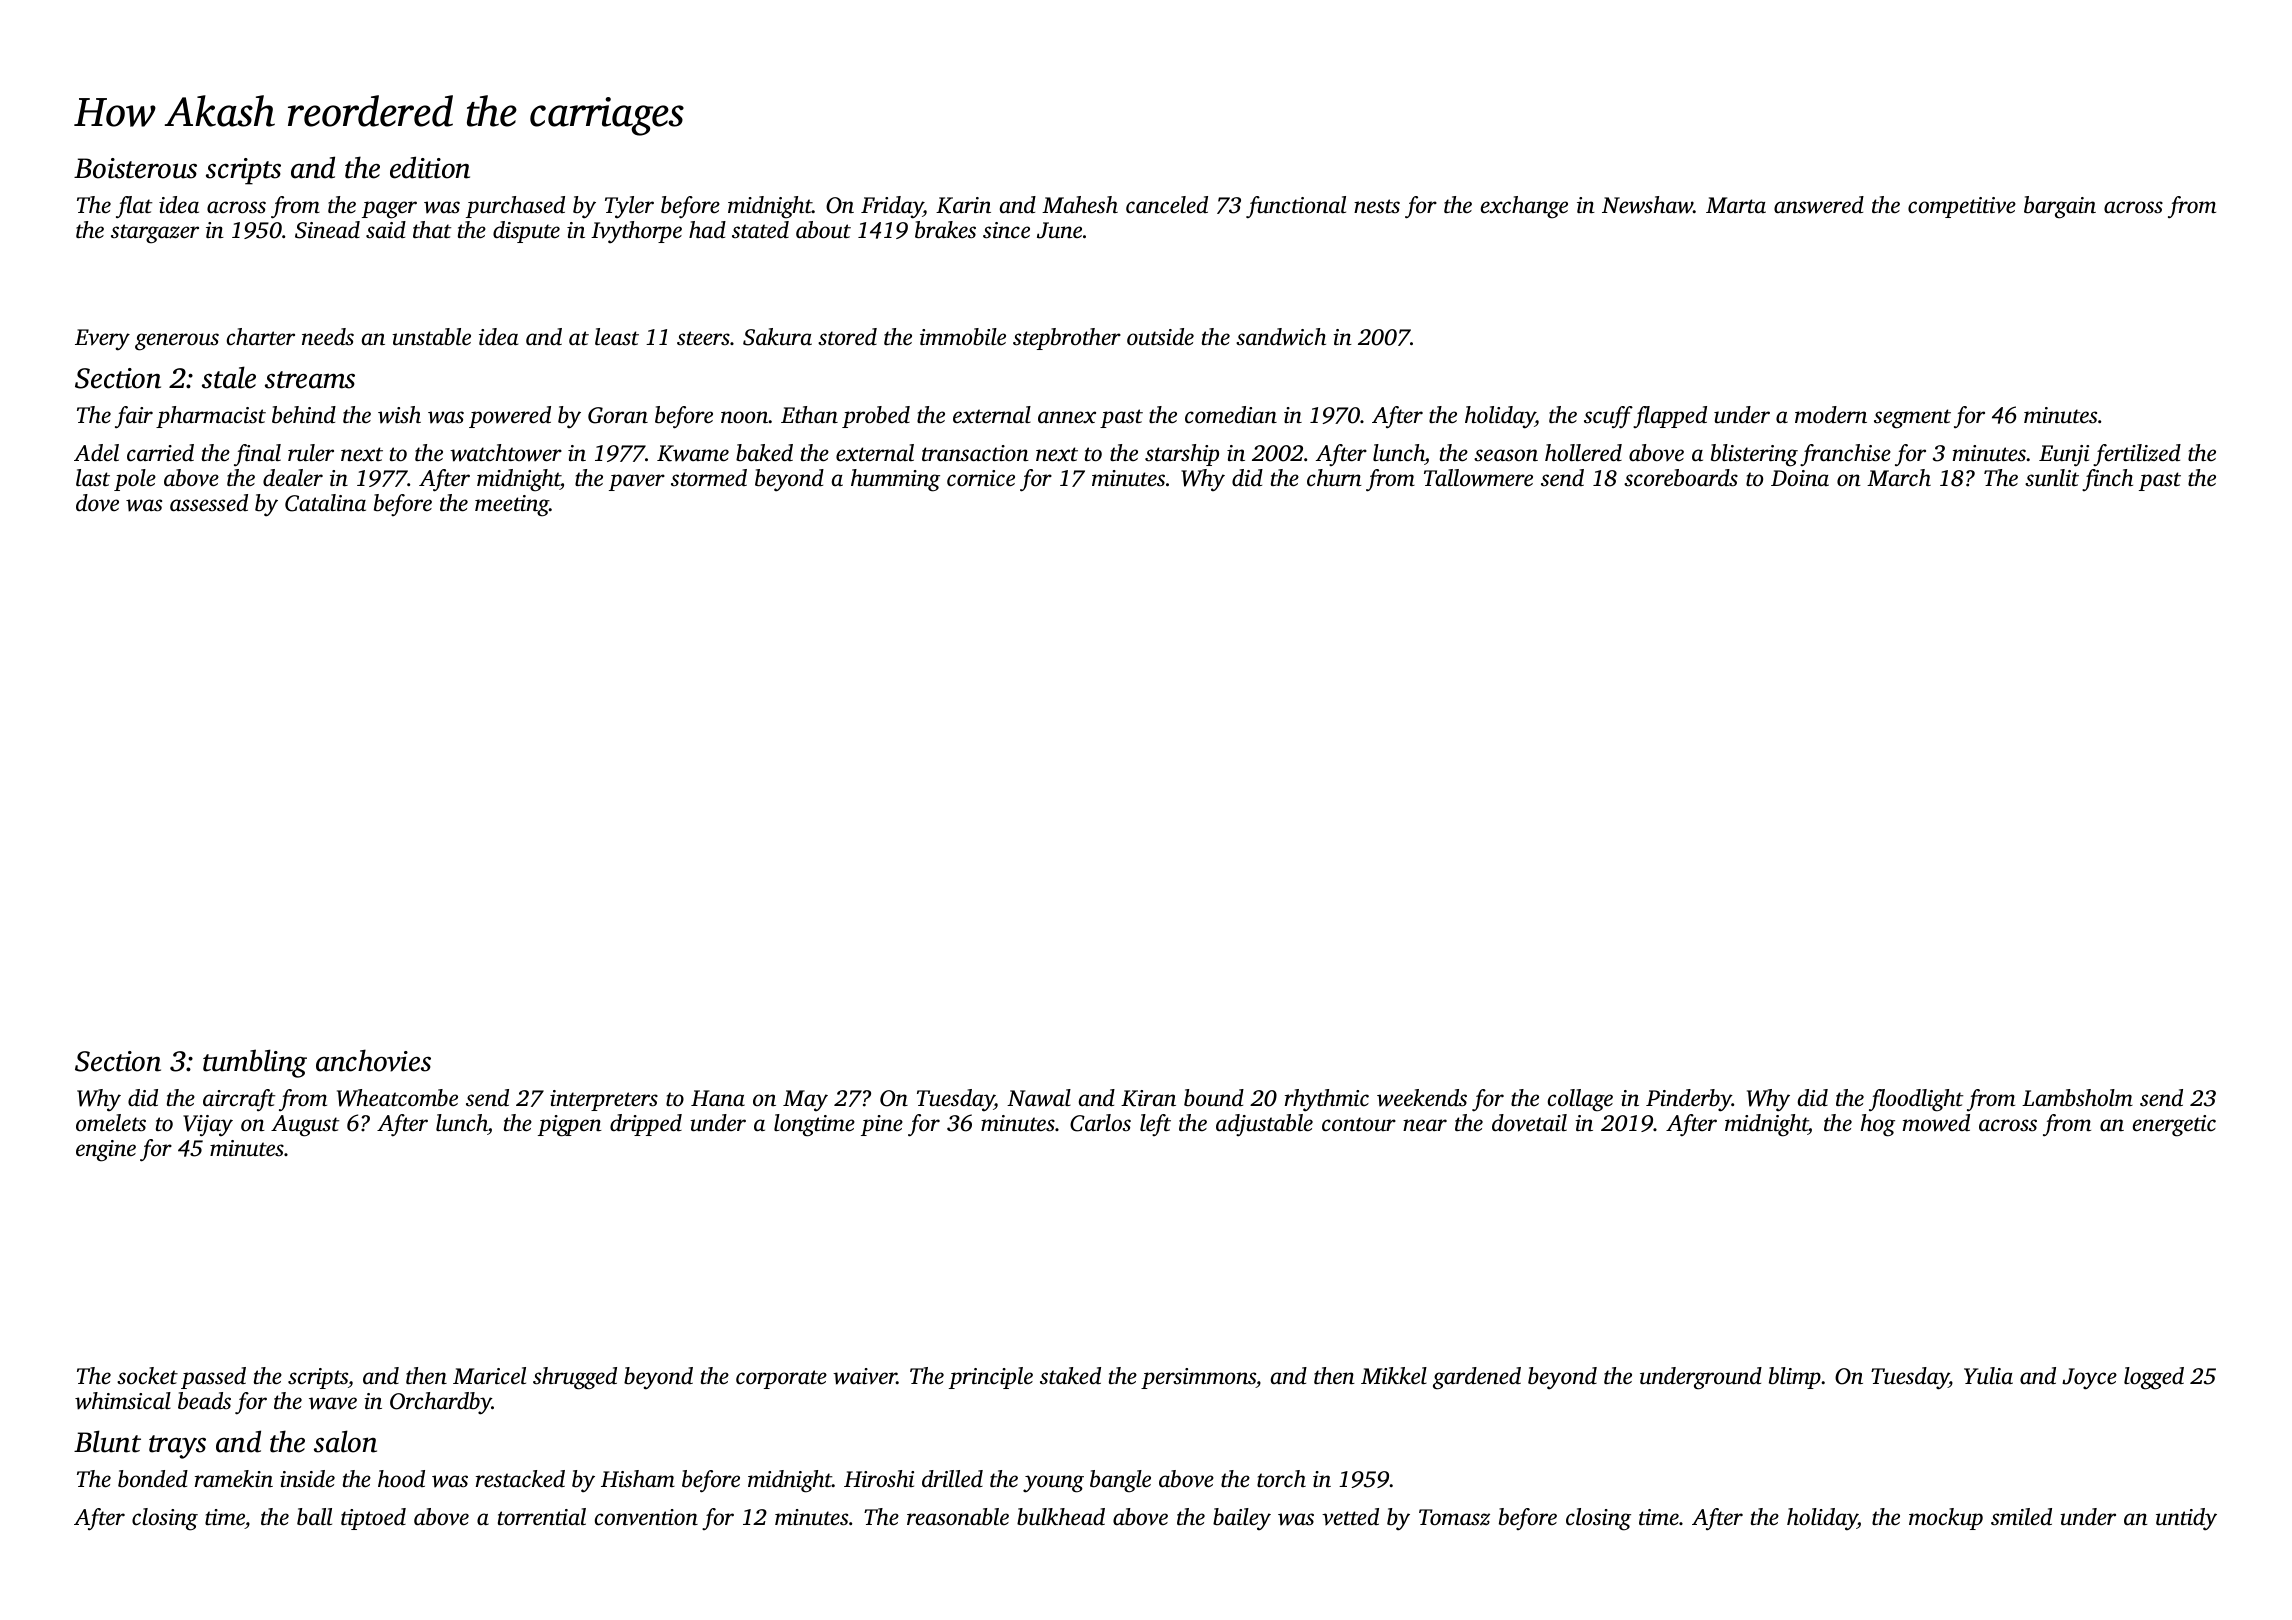 Image resolution: width=2292 pixels, height=1620 pixels. Describe the element at coordinates (209, 503) in the screenshot. I see `assessed` at that location.
